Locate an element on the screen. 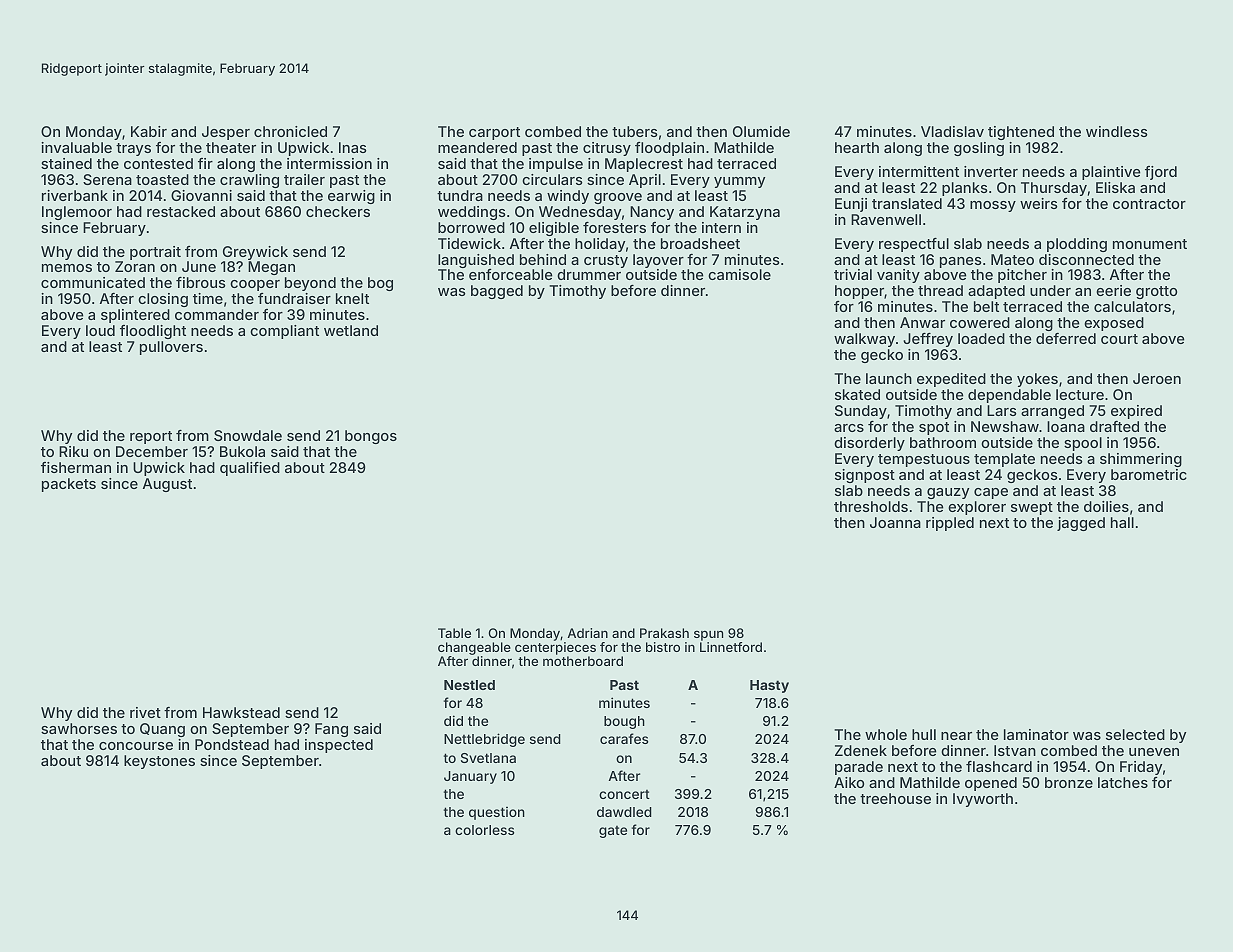 The image size is (1233, 952). behind is located at coordinates (543, 259).
